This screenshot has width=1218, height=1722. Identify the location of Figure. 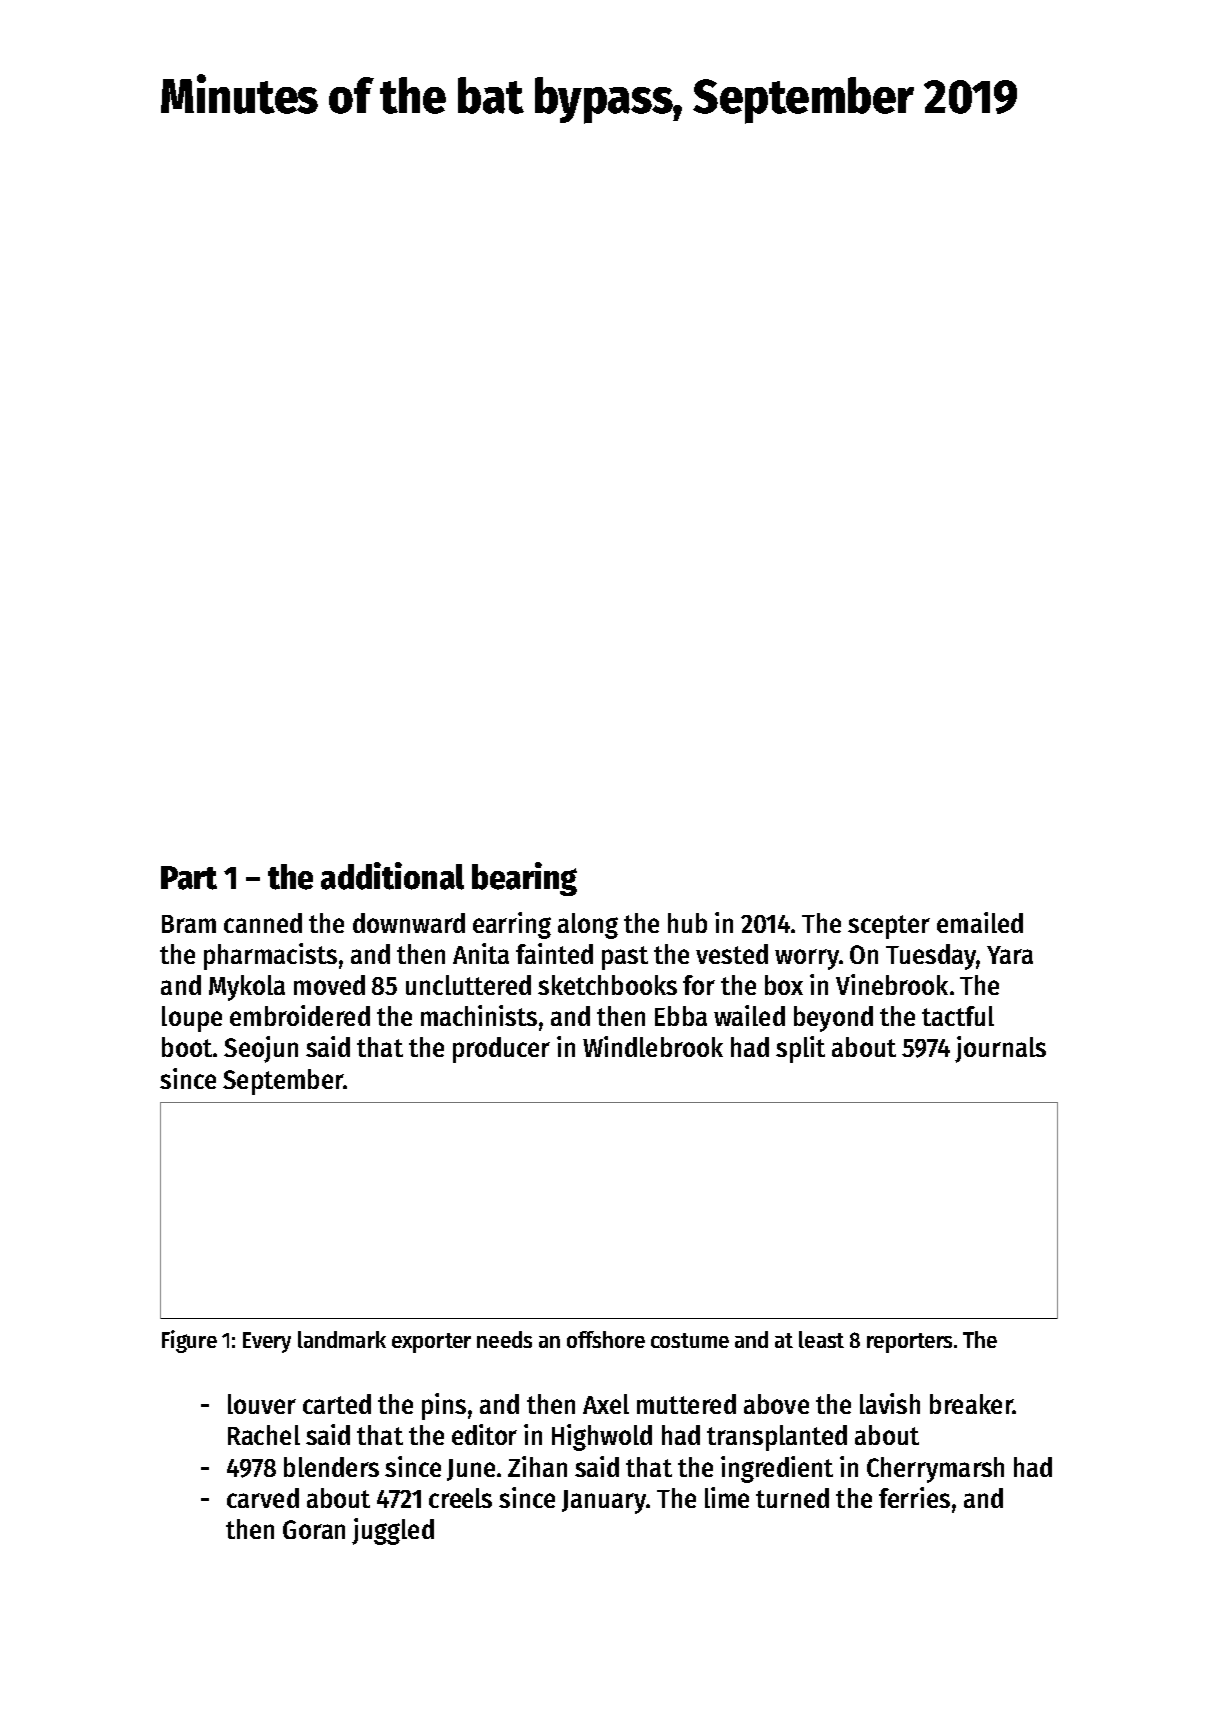
(189, 1341).
